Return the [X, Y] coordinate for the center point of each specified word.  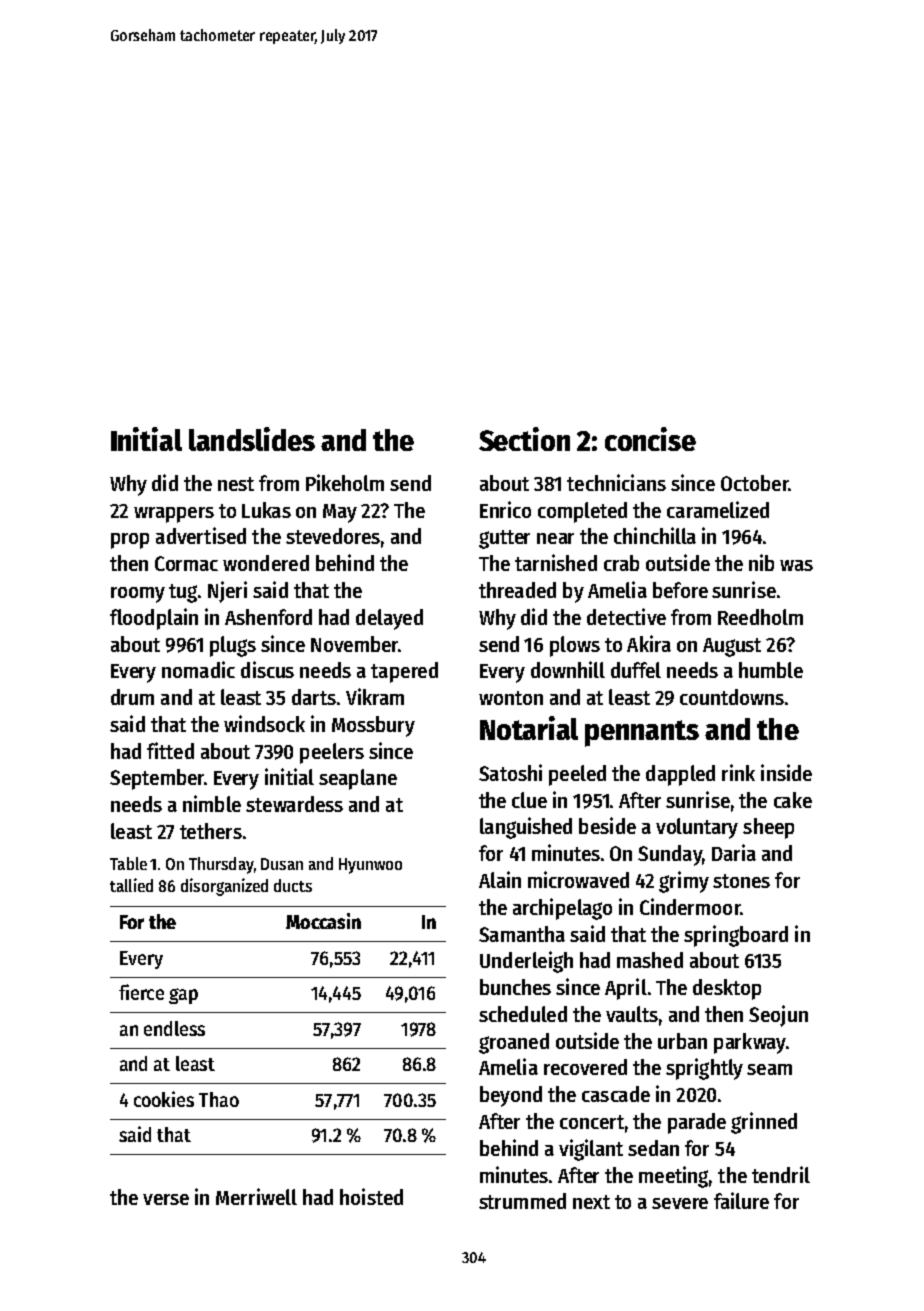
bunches [515, 987]
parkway [750, 1043]
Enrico [505, 509]
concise [650, 439]
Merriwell [256, 1196]
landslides [252, 439]
